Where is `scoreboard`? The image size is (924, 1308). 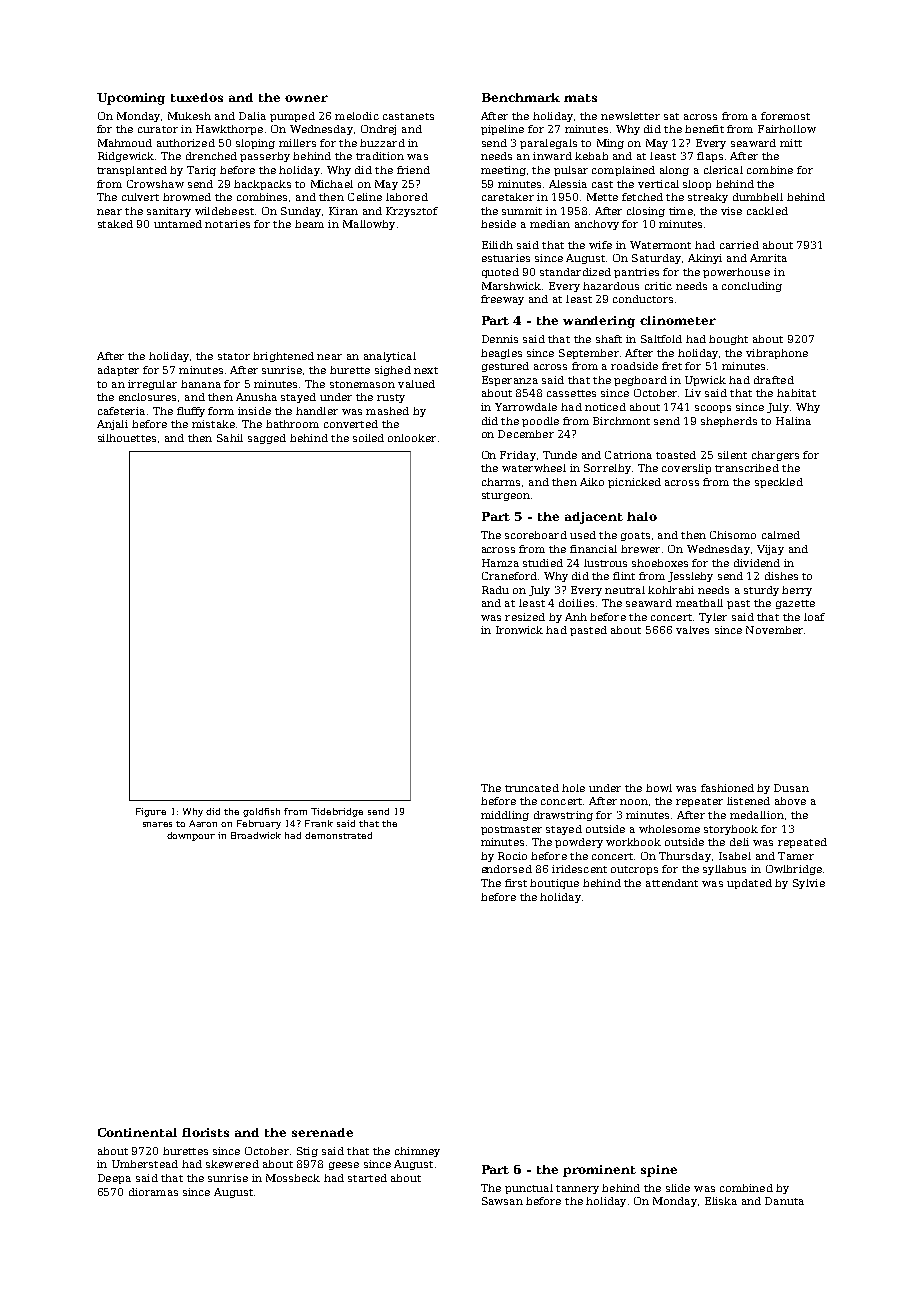 scoreboard is located at coordinates (536, 535).
